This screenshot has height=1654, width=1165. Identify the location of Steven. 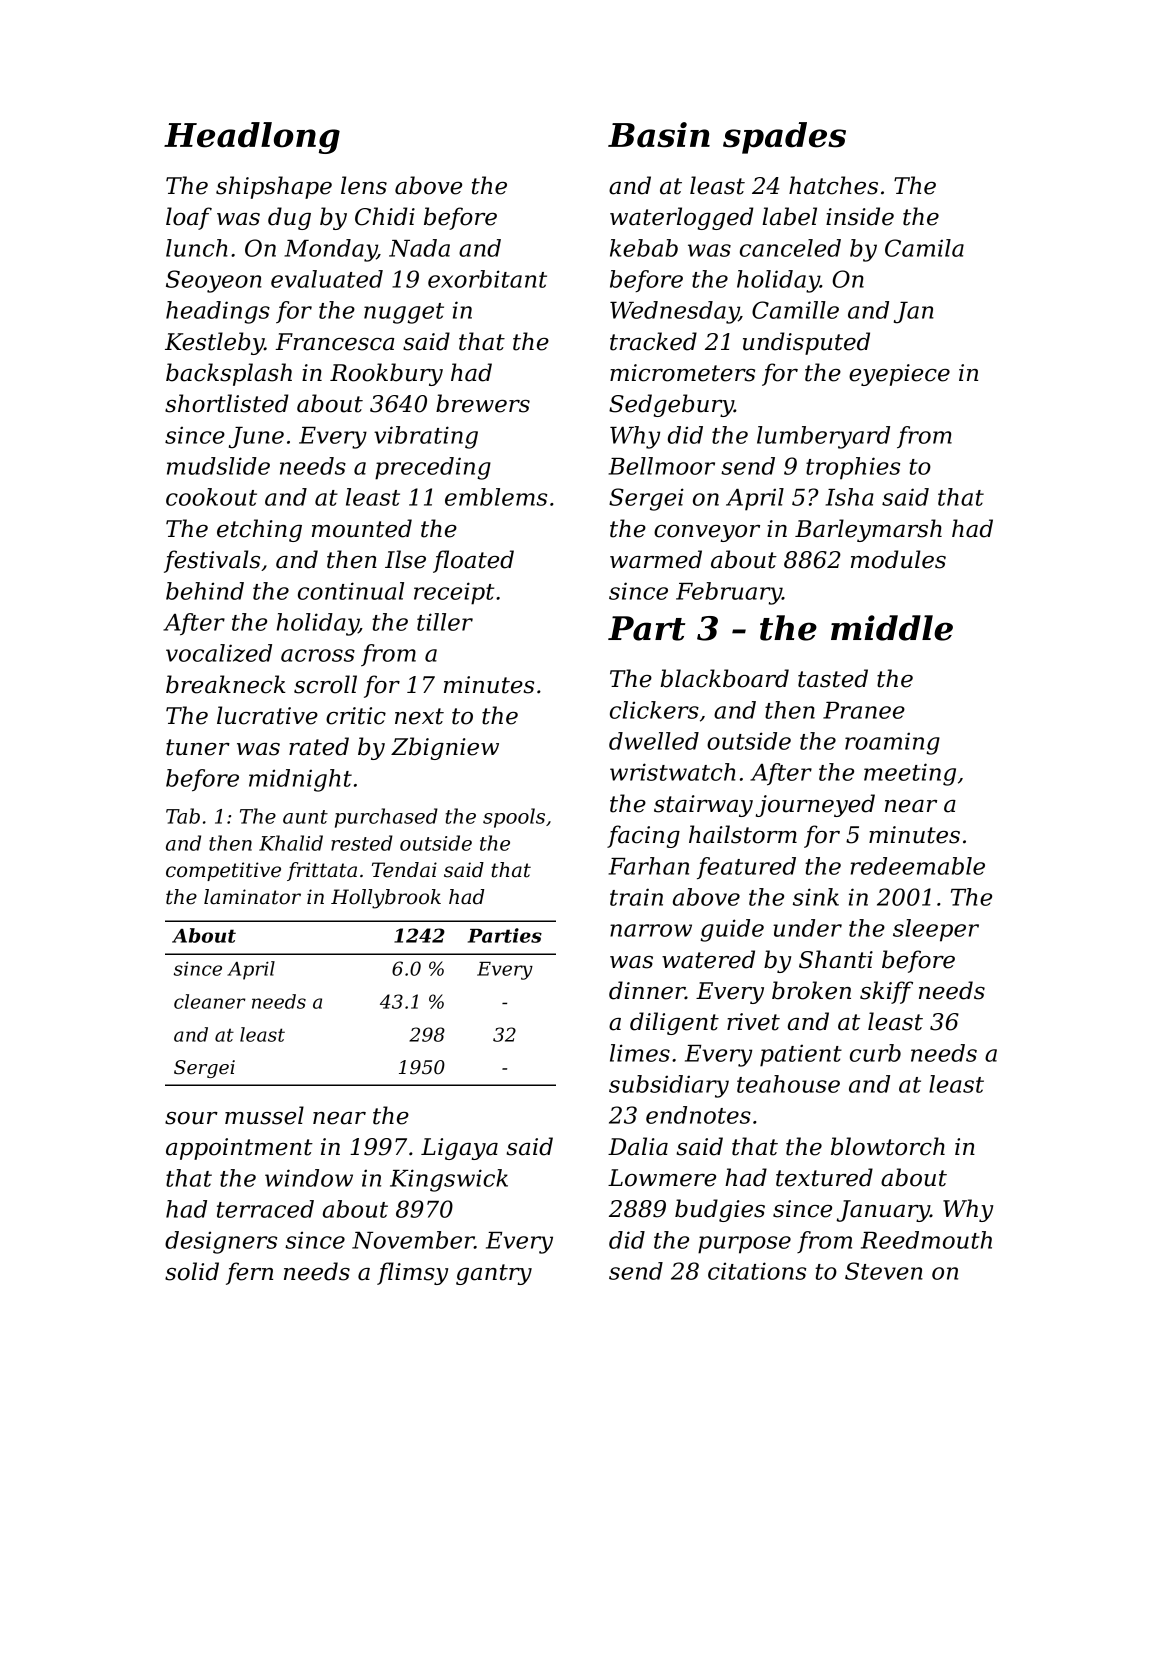
(884, 1271).
